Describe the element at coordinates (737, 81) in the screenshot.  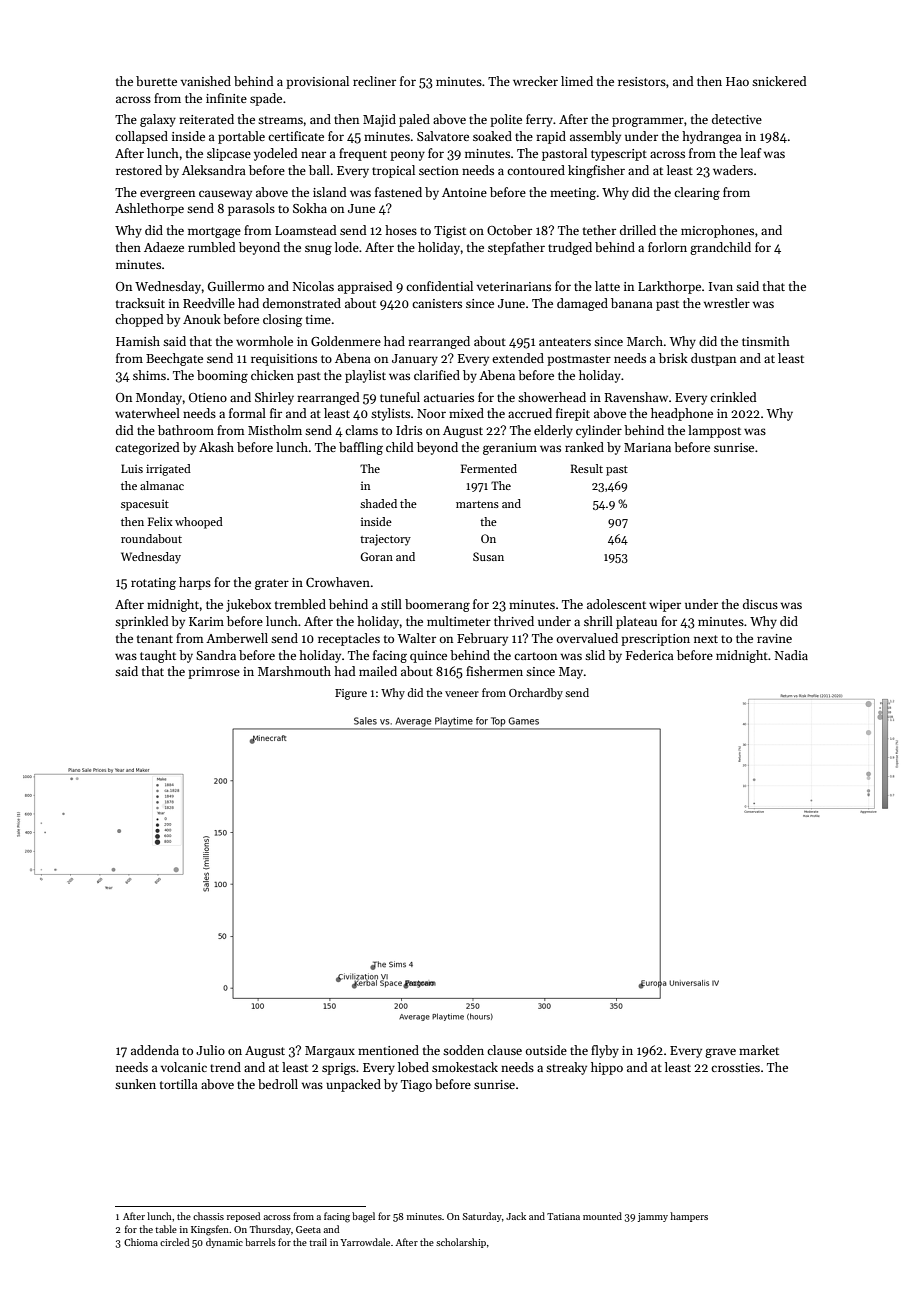
I see `Hao` at that location.
